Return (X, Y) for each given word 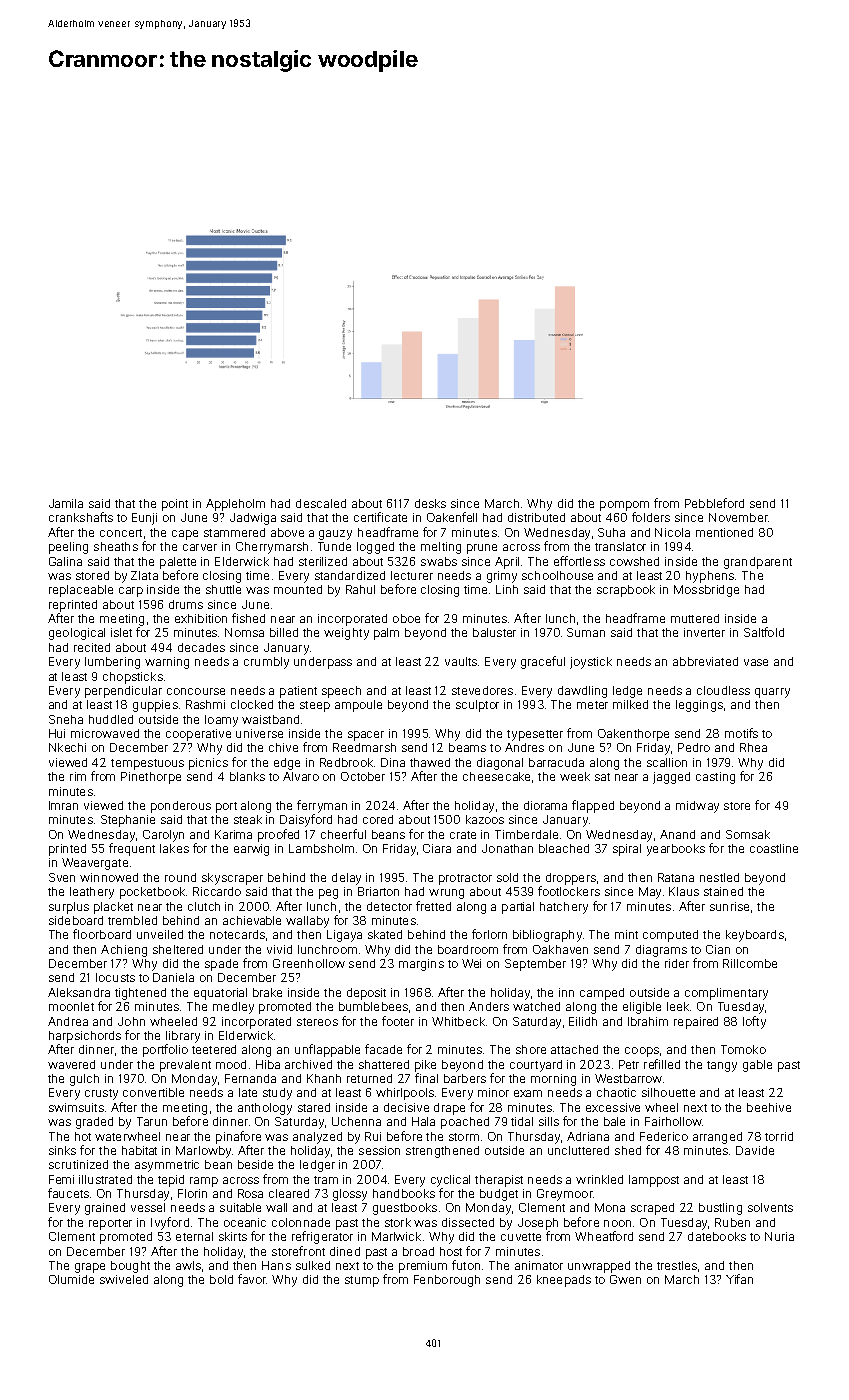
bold (221, 1279)
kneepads (564, 1281)
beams (467, 747)
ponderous (181, 807)
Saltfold (764, 632)
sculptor (477, 706)
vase (756, 662)
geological (77, 634)
